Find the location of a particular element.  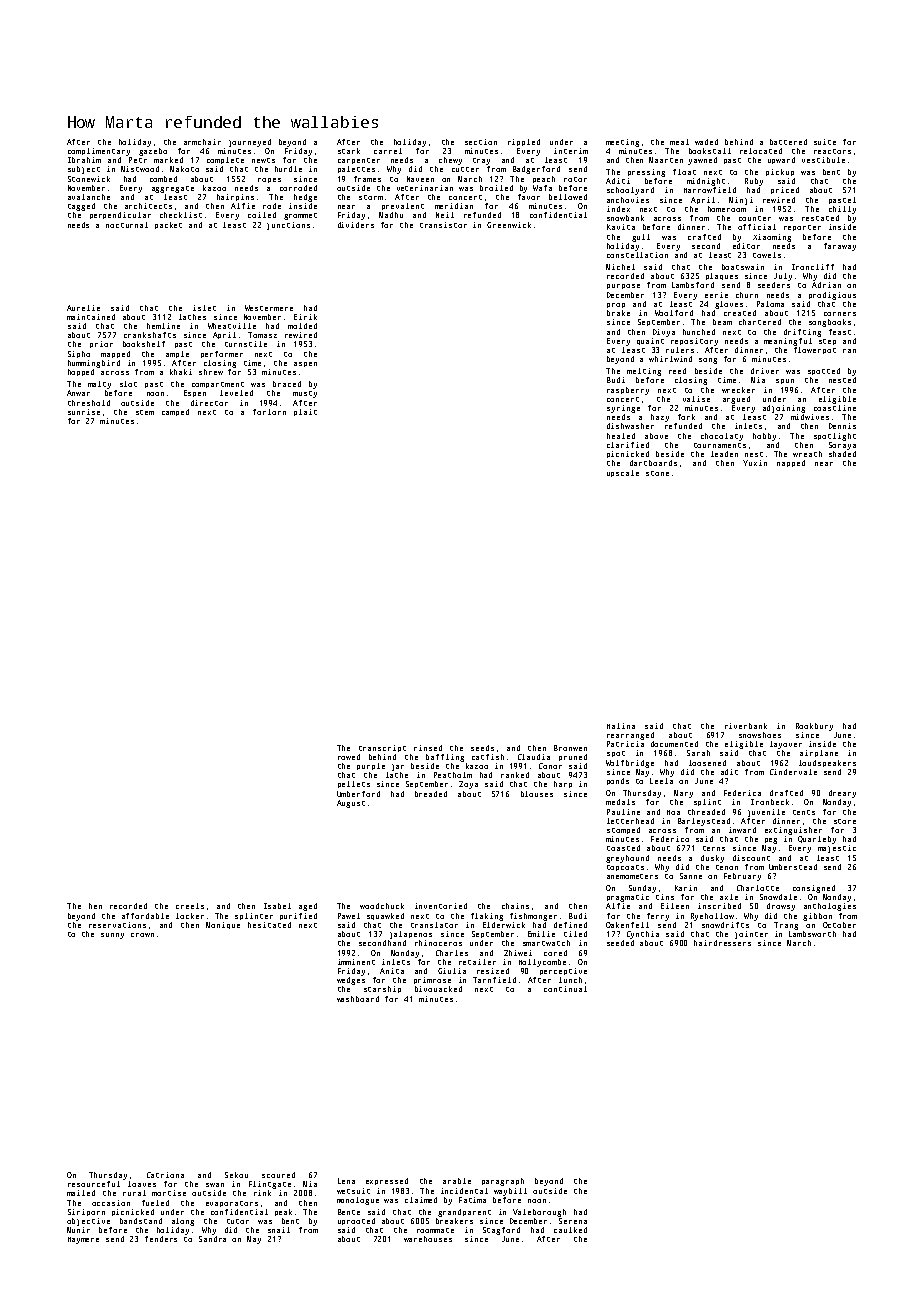

snail is located at coordinates (279, 1230).
